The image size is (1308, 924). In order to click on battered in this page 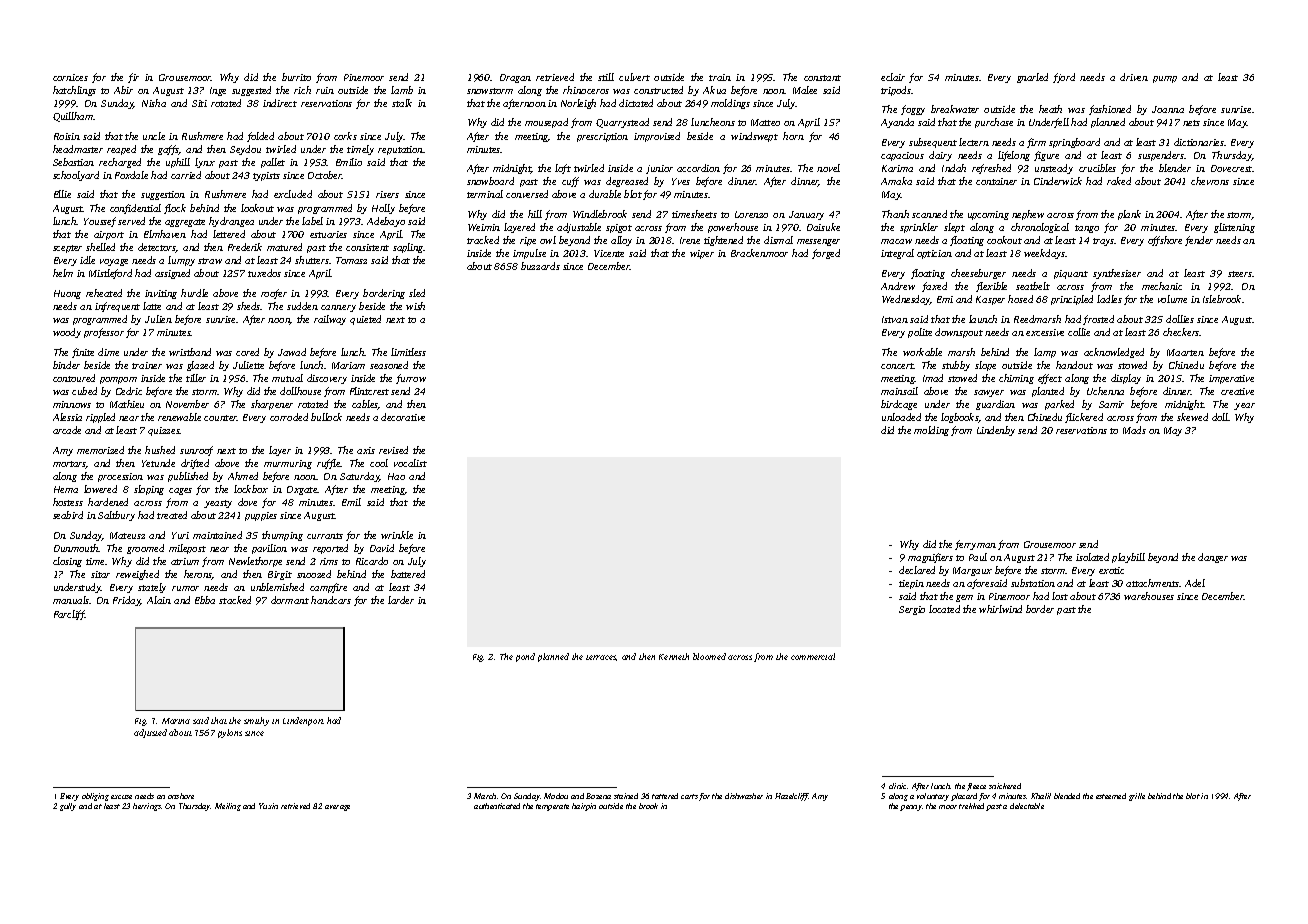, I will do `click(408, 574)`.
